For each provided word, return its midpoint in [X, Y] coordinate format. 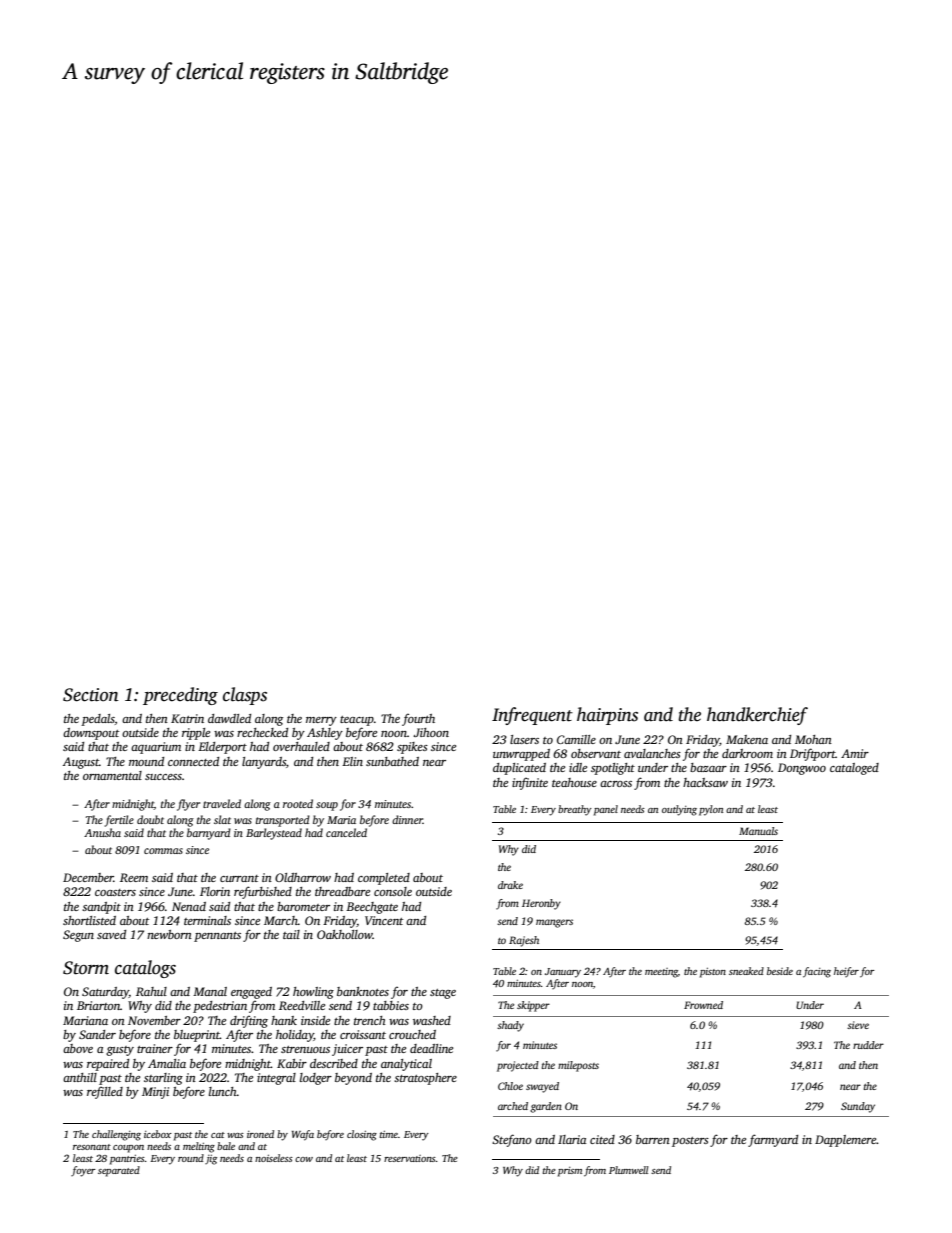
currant [239, 878]
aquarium [156, 748]
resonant [92, 1147]
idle [578, 767]
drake [510, 885]
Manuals [758, 831]
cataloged [854, 769]
